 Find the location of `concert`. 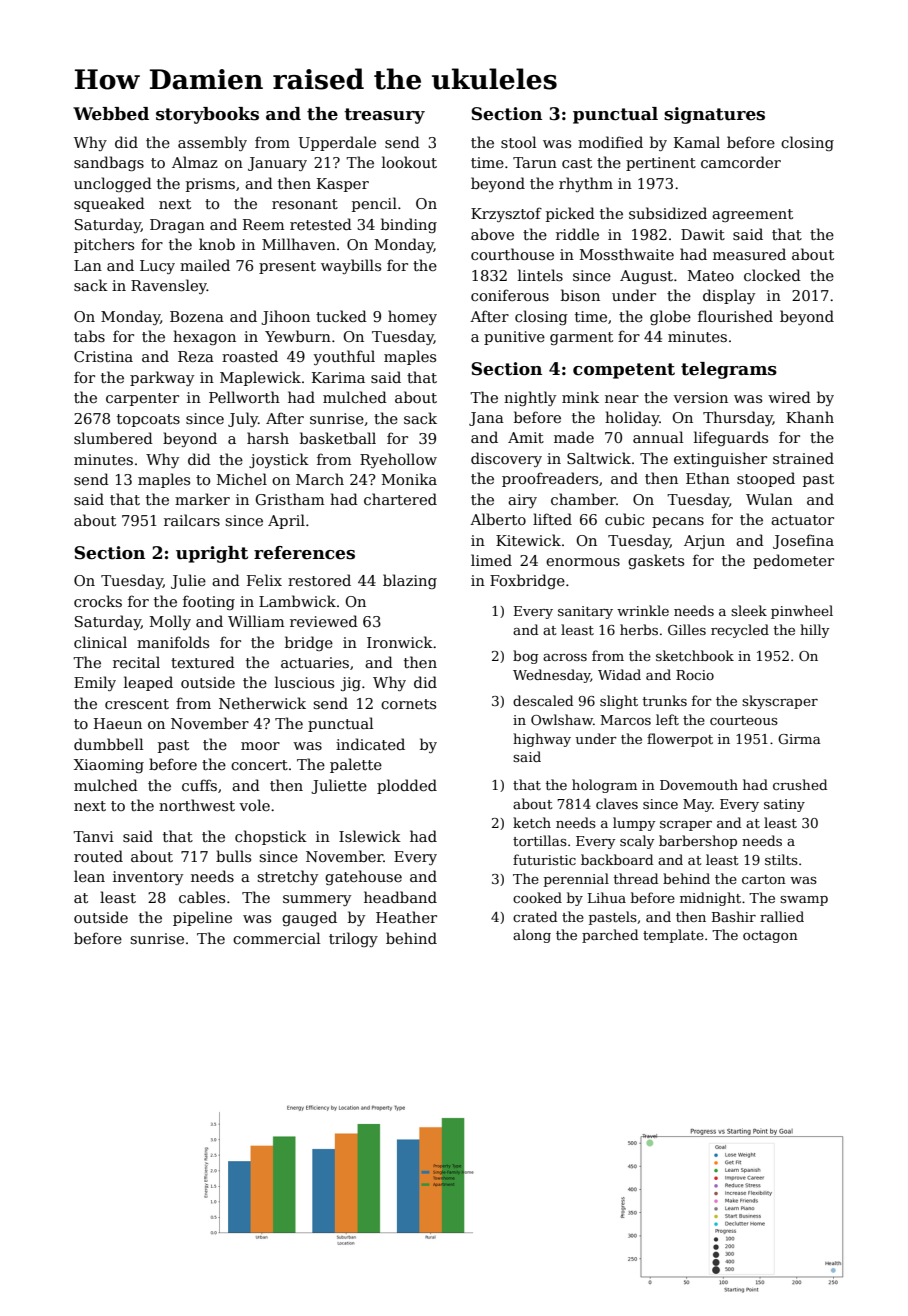

concert is located at coordinates (259, 765).
